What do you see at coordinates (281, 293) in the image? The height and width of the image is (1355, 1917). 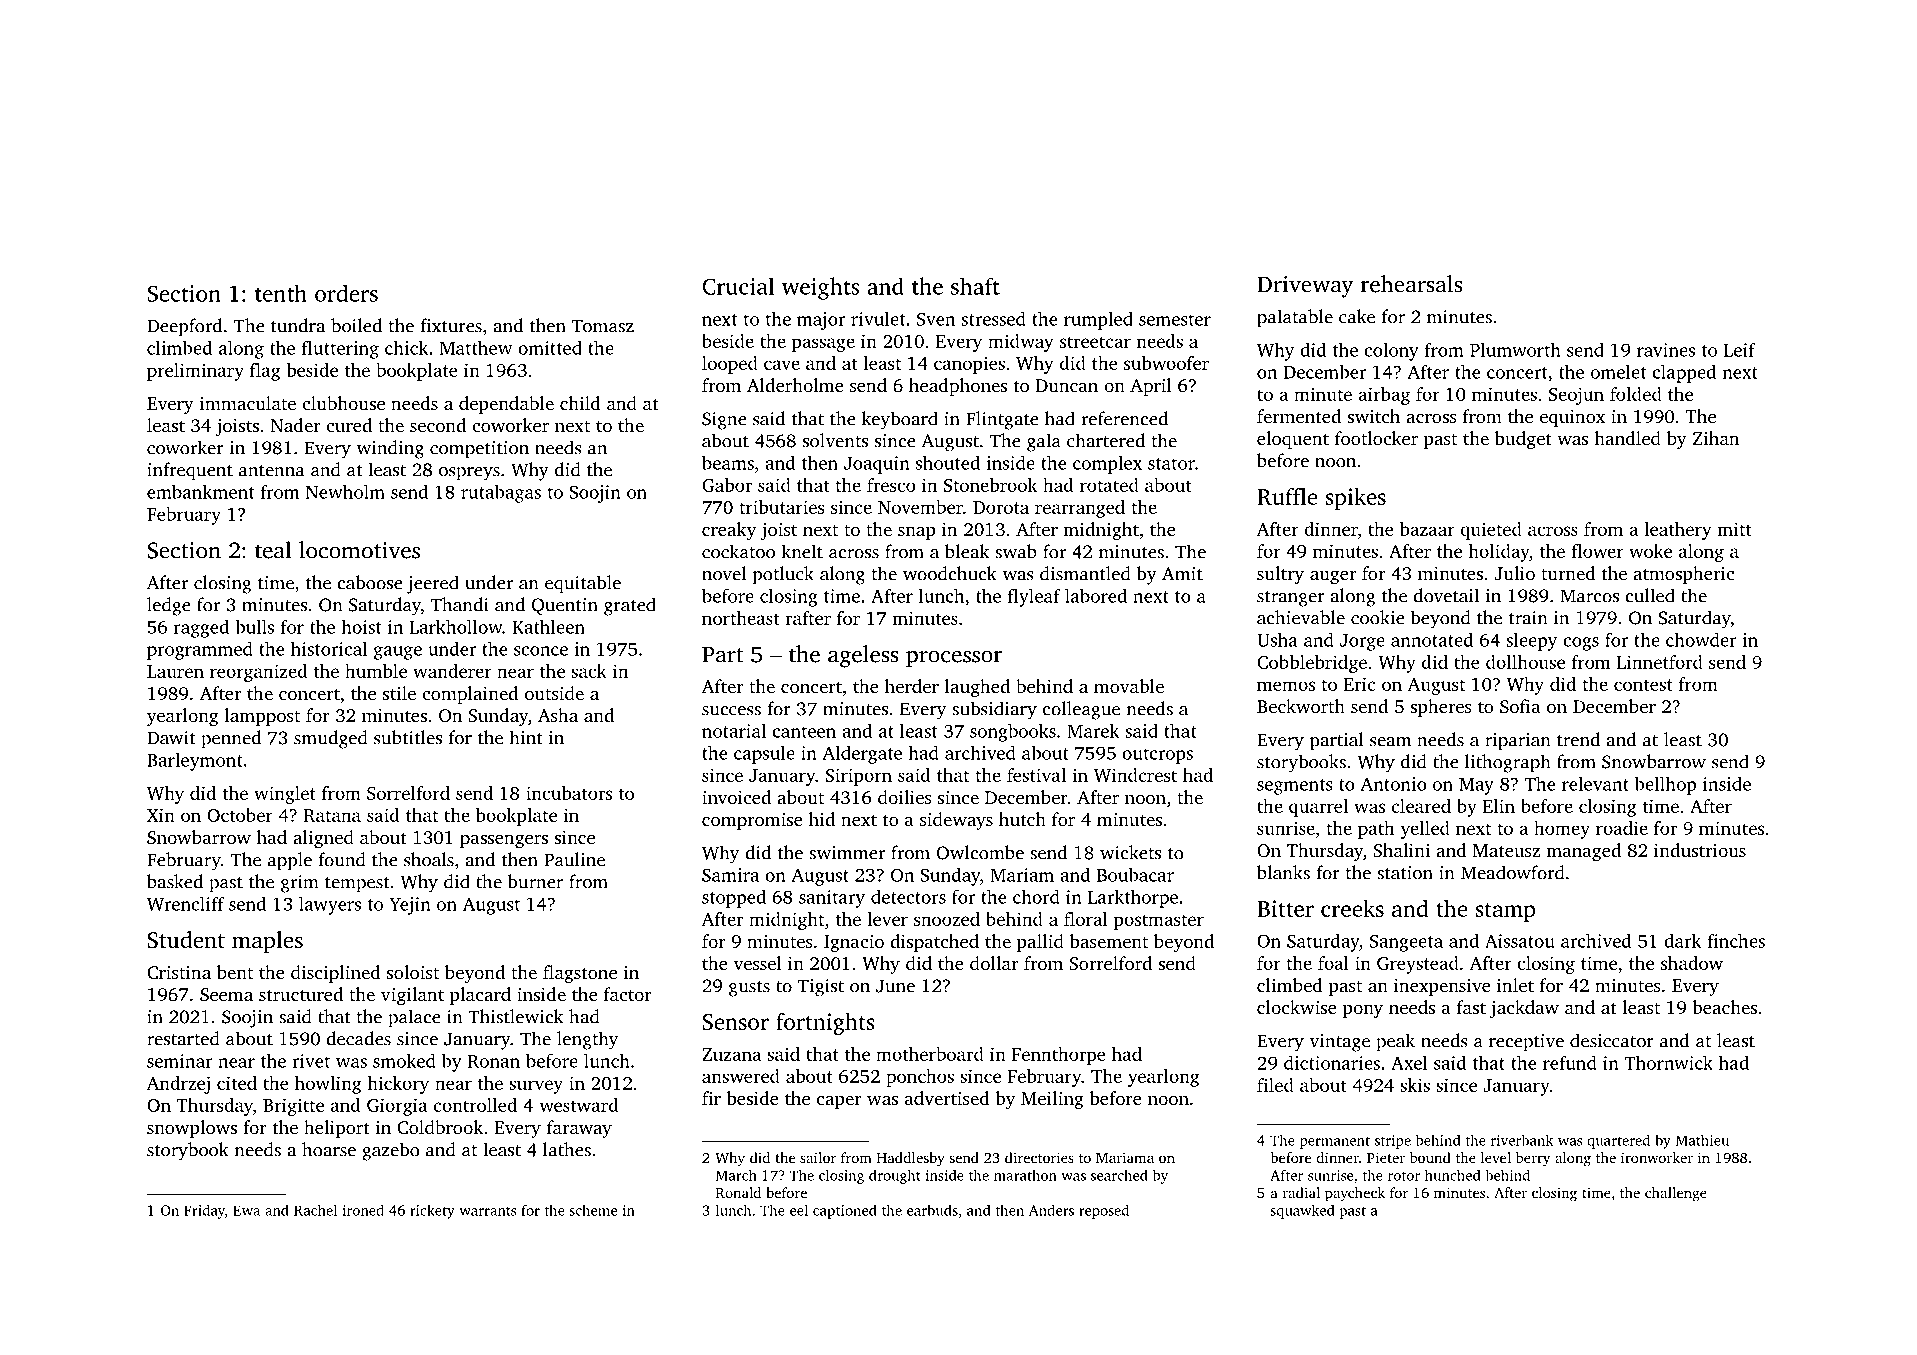 I see `tenth` at bounding box center [281, 293].
